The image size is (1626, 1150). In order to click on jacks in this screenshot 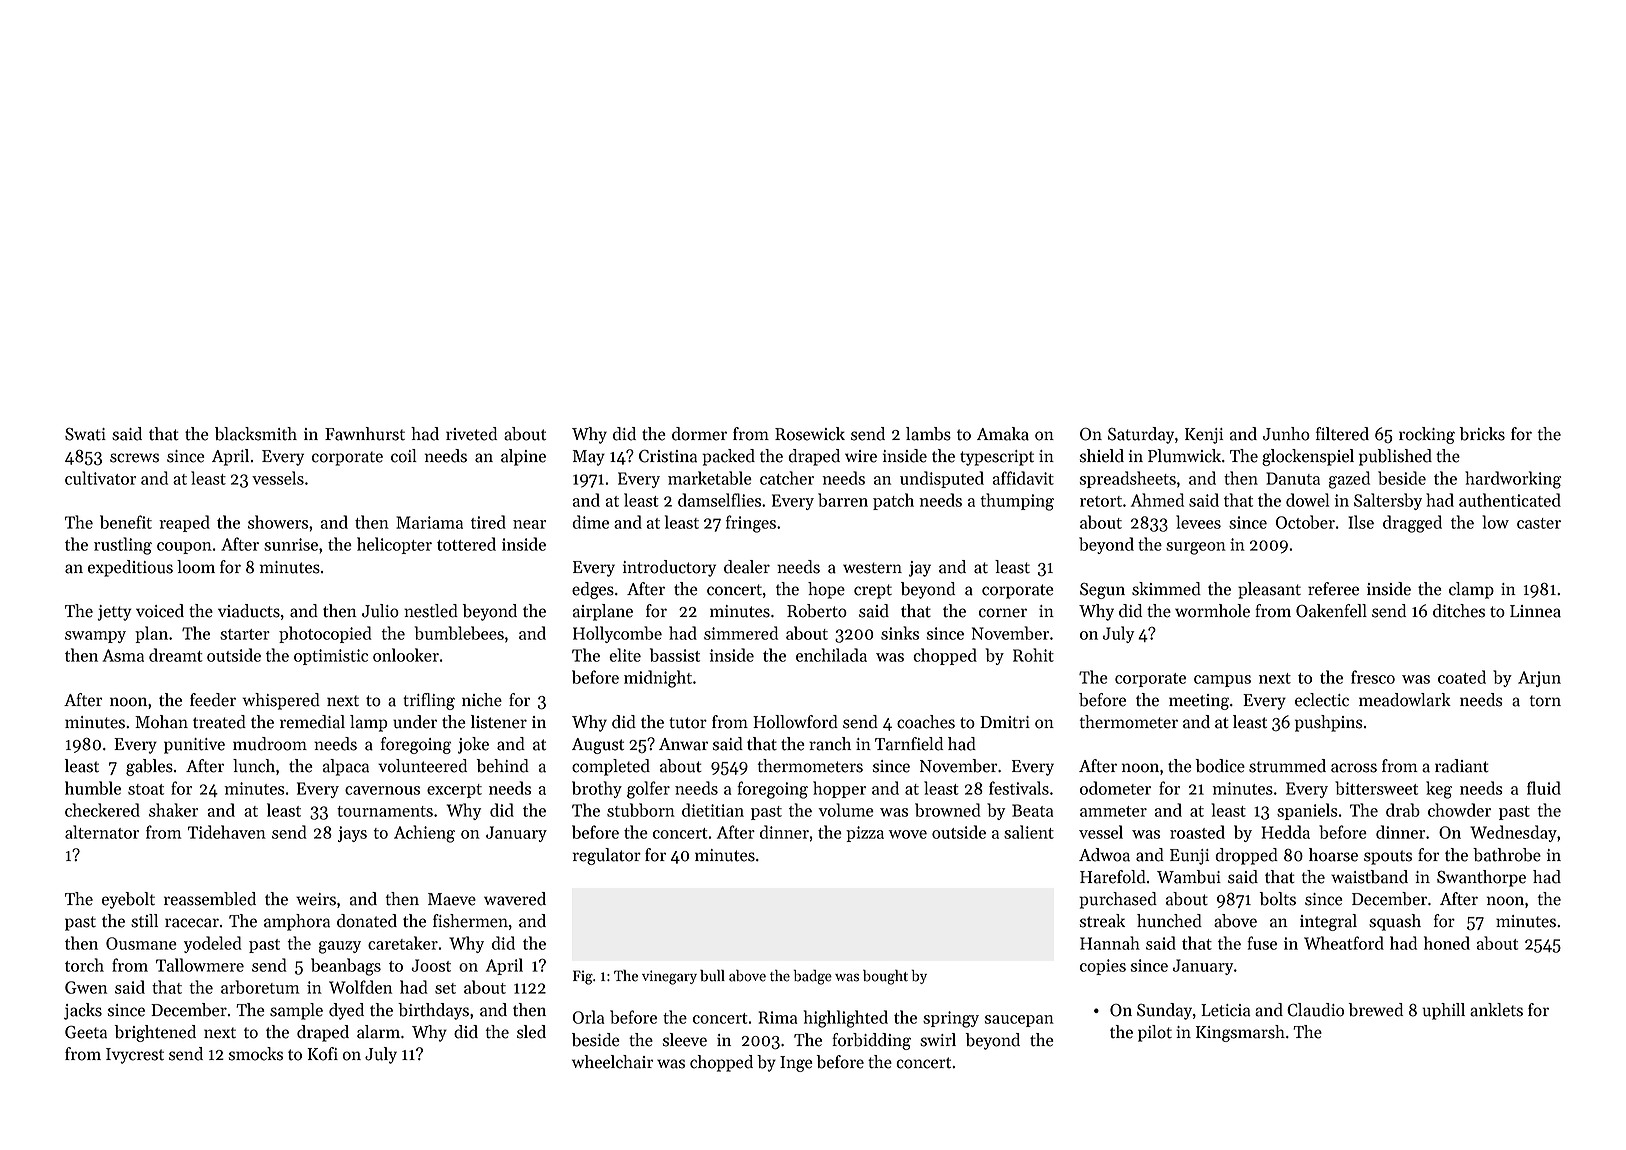, I will do `click(83, 1011)`.
